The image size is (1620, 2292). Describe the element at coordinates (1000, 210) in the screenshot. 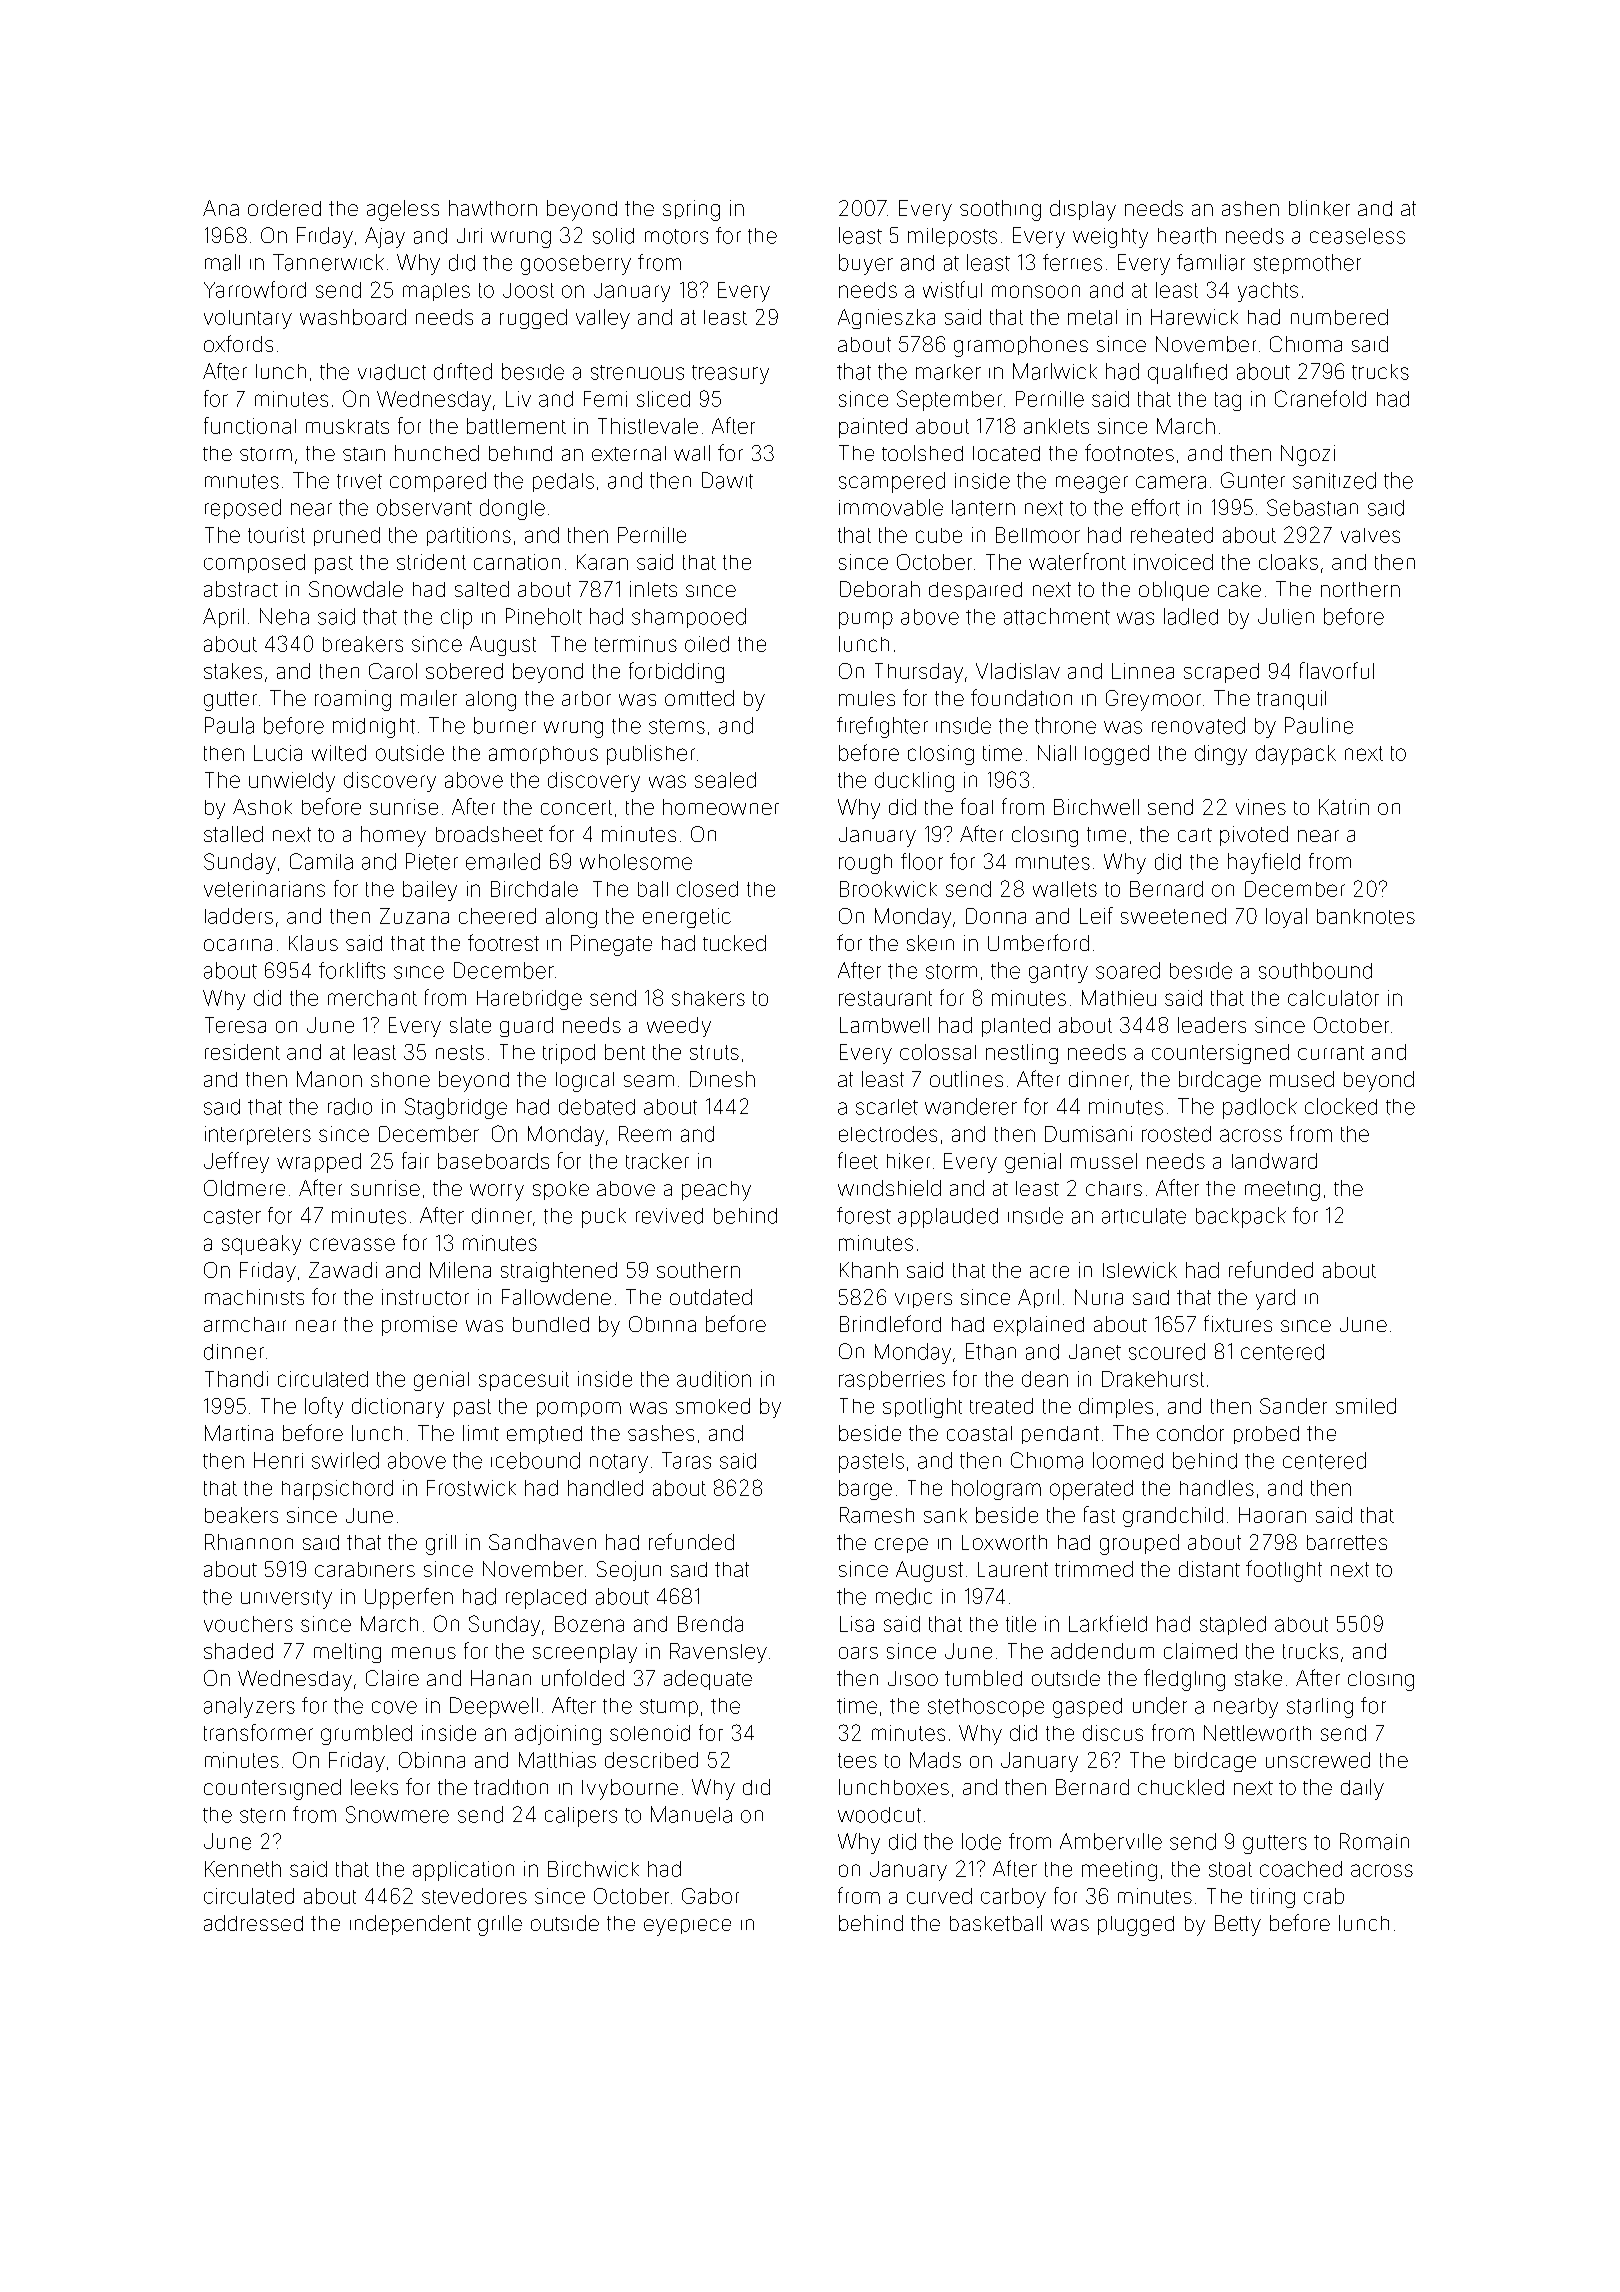

I see `soothing` at that location.
